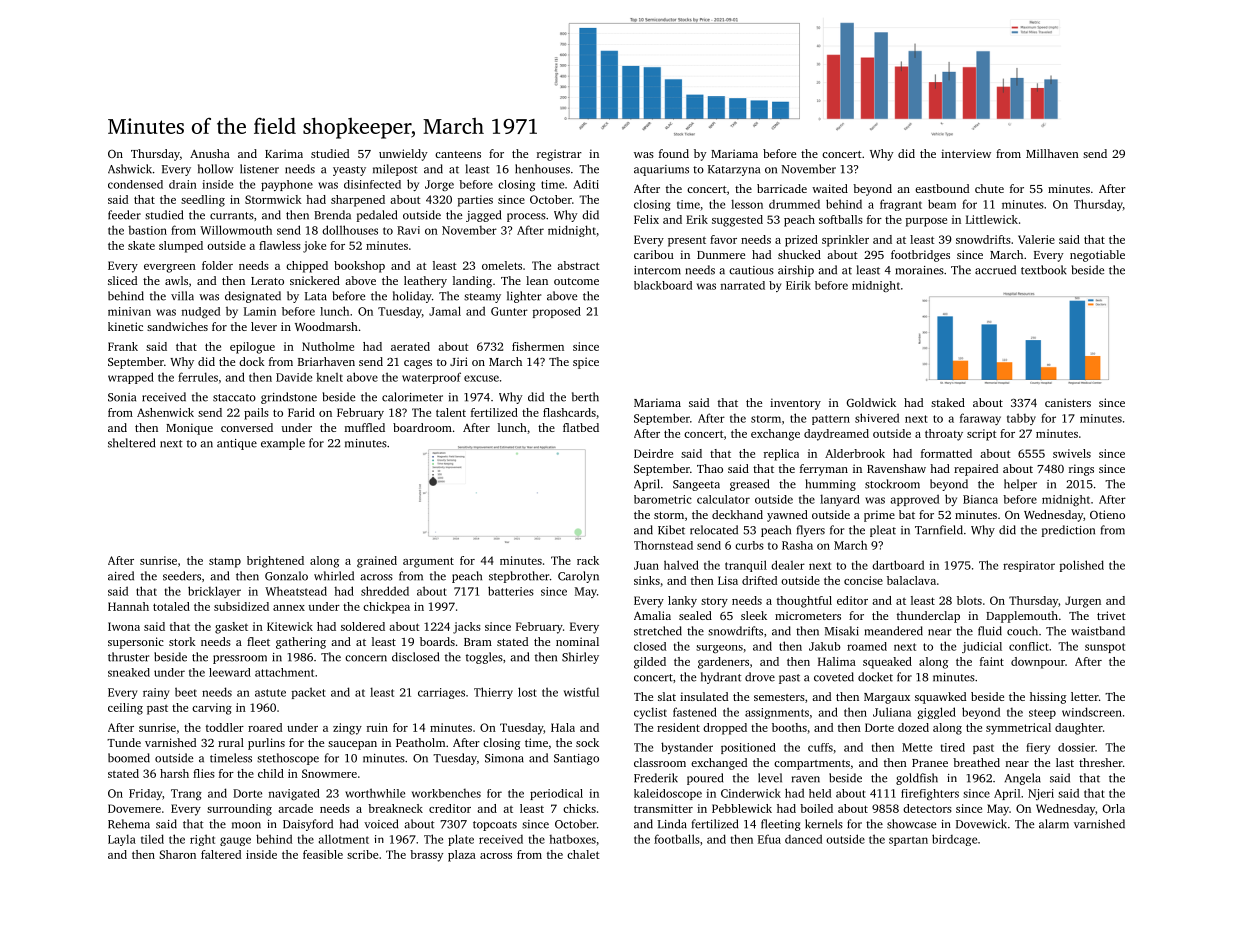 The width and height of the page is (1233, 952). I want to click on staked, so click(948, 402).
